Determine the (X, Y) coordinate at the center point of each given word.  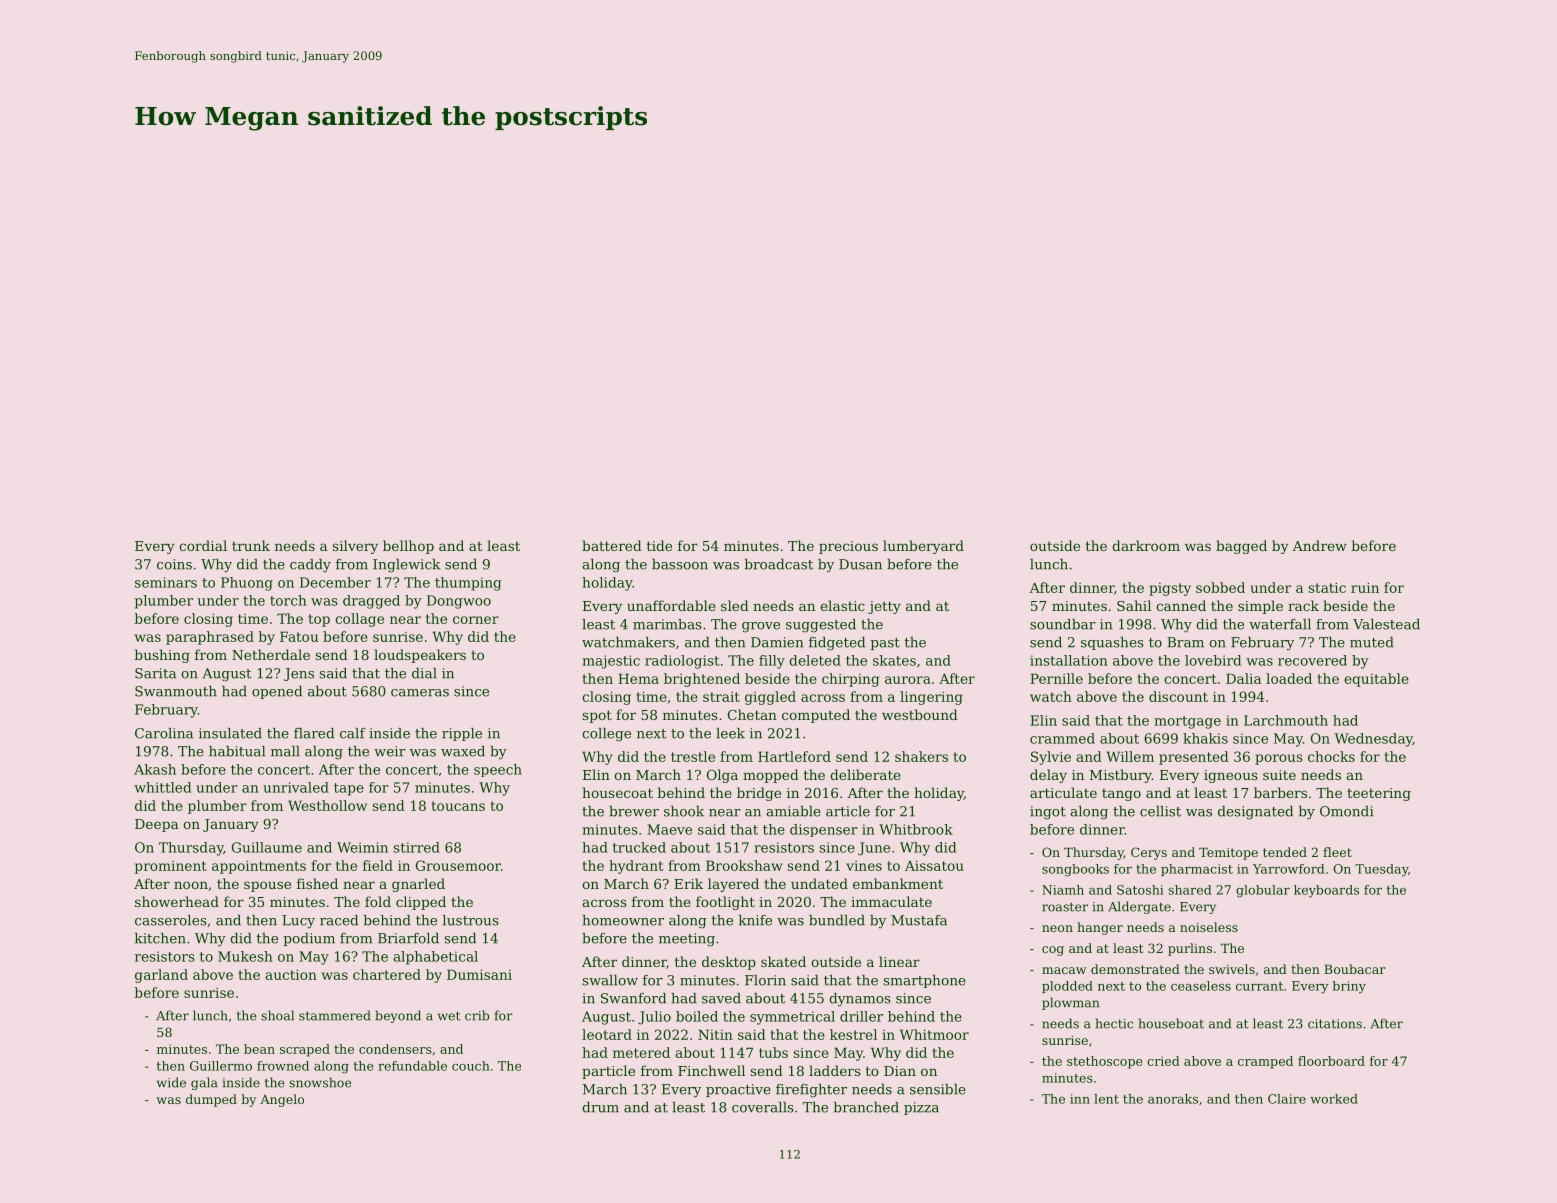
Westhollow (327, 805)
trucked (639, 847)
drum (600, 1107)
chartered (387, 974)
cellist (1160, 811)
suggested (821, 626)
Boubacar (1355, 969)
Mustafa (919, 920)
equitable (1376, 680)
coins (174, 564)
